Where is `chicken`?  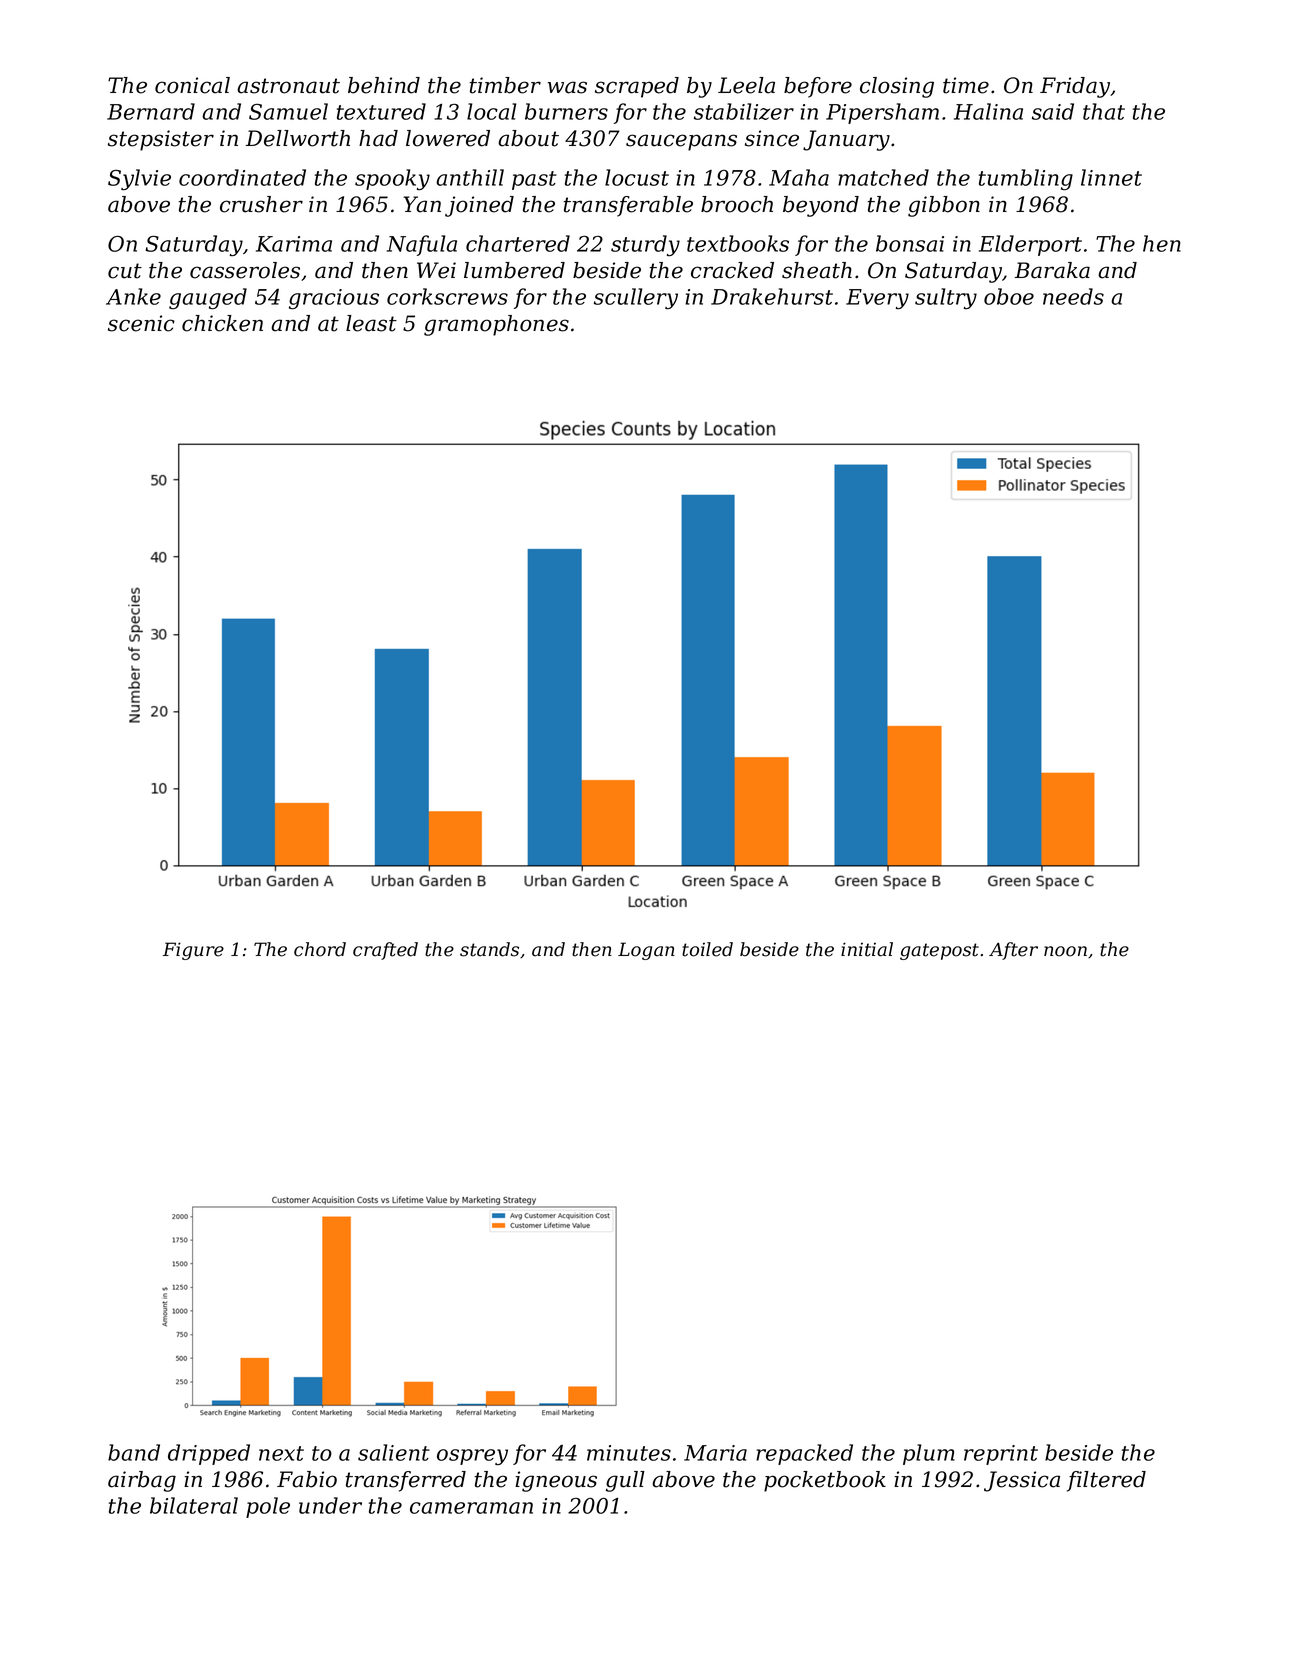
chicken is located at coordinates (222, 323).
